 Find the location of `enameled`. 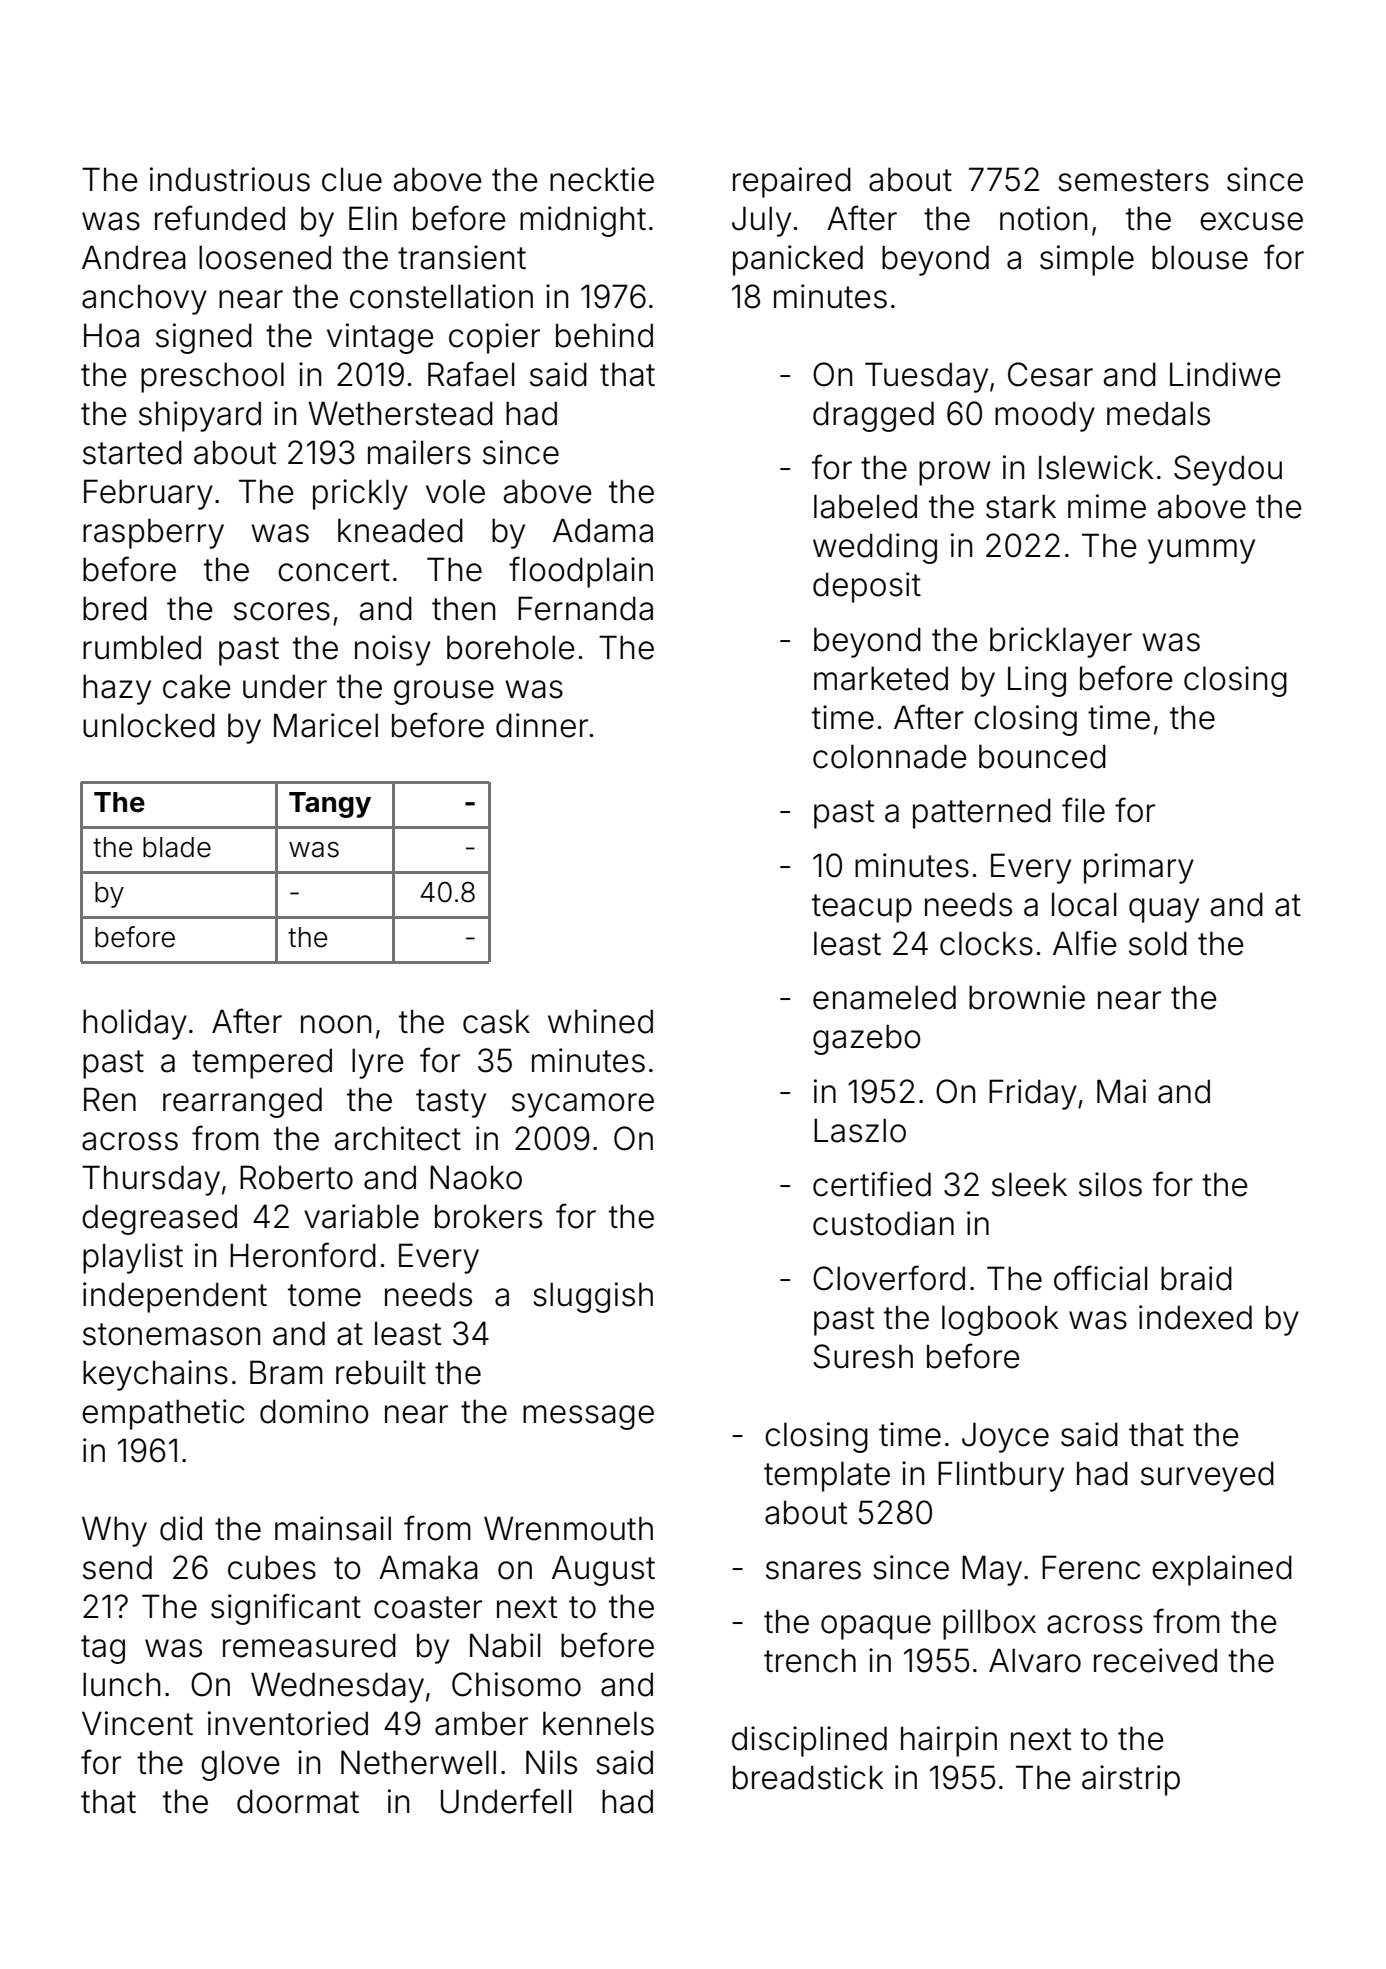

enameled is located at coordinates (884, 997).
